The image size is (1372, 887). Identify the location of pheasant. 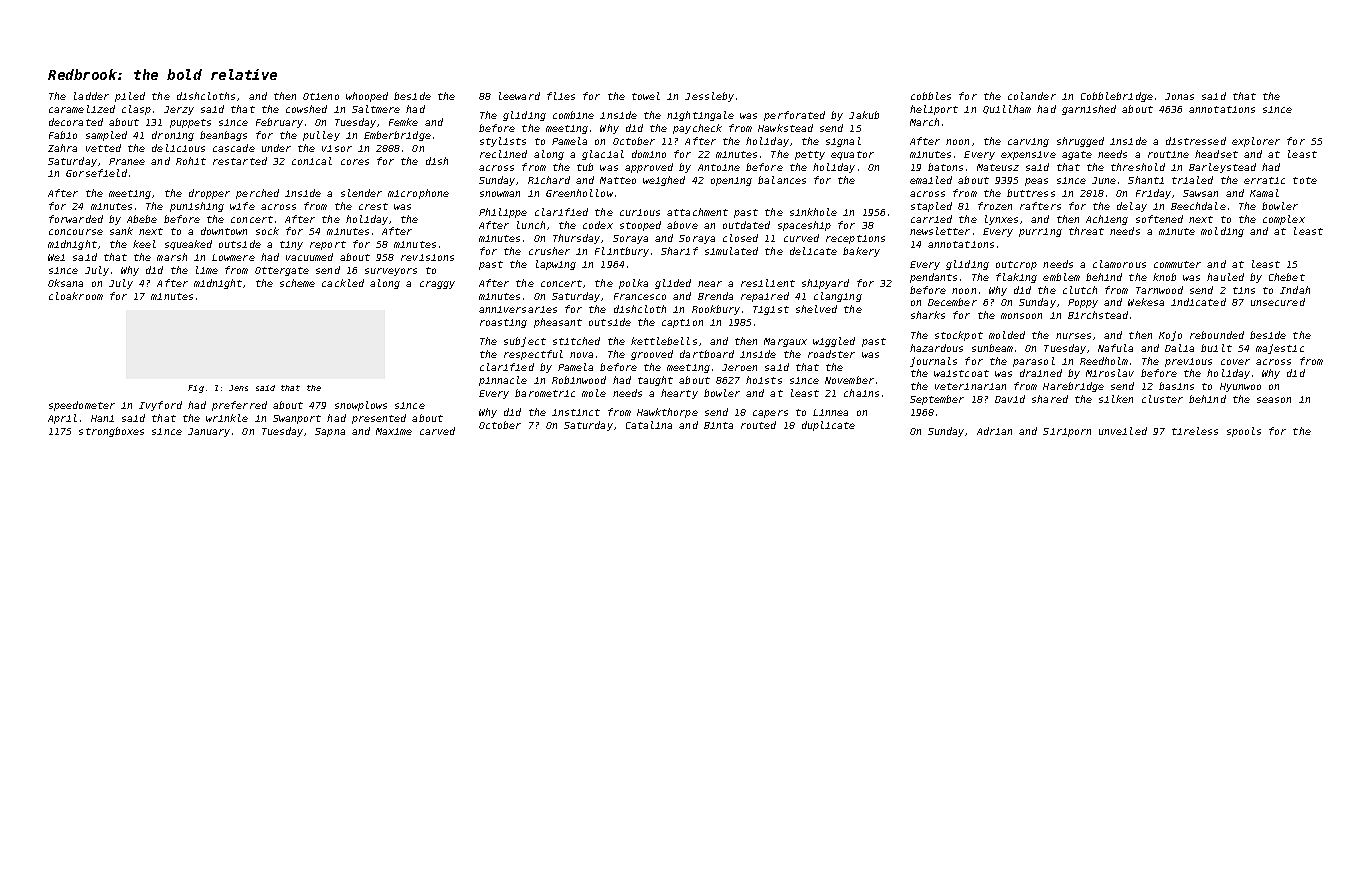
(558, 323).
